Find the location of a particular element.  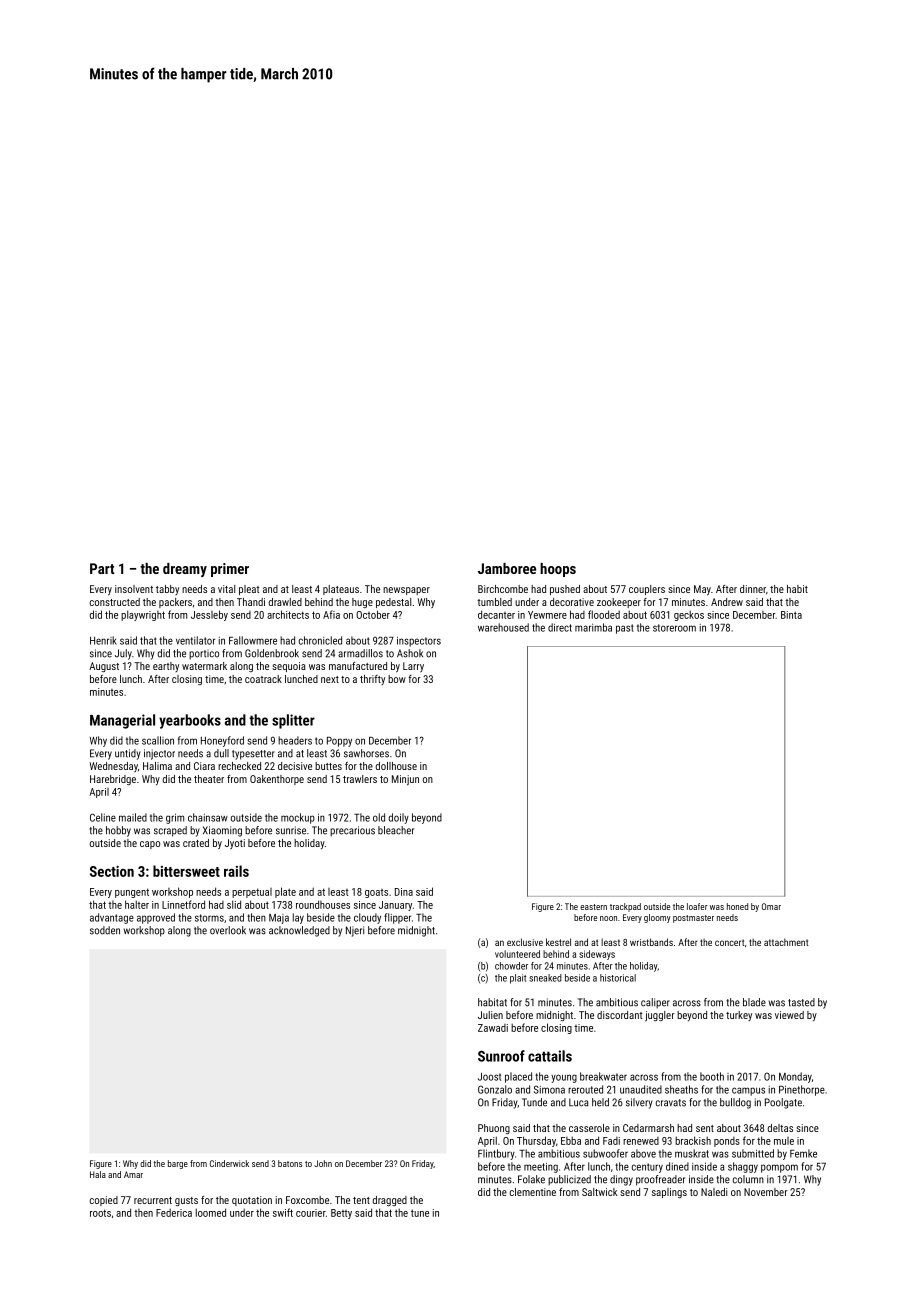

warehoused is located at coordinates (503, 627).
